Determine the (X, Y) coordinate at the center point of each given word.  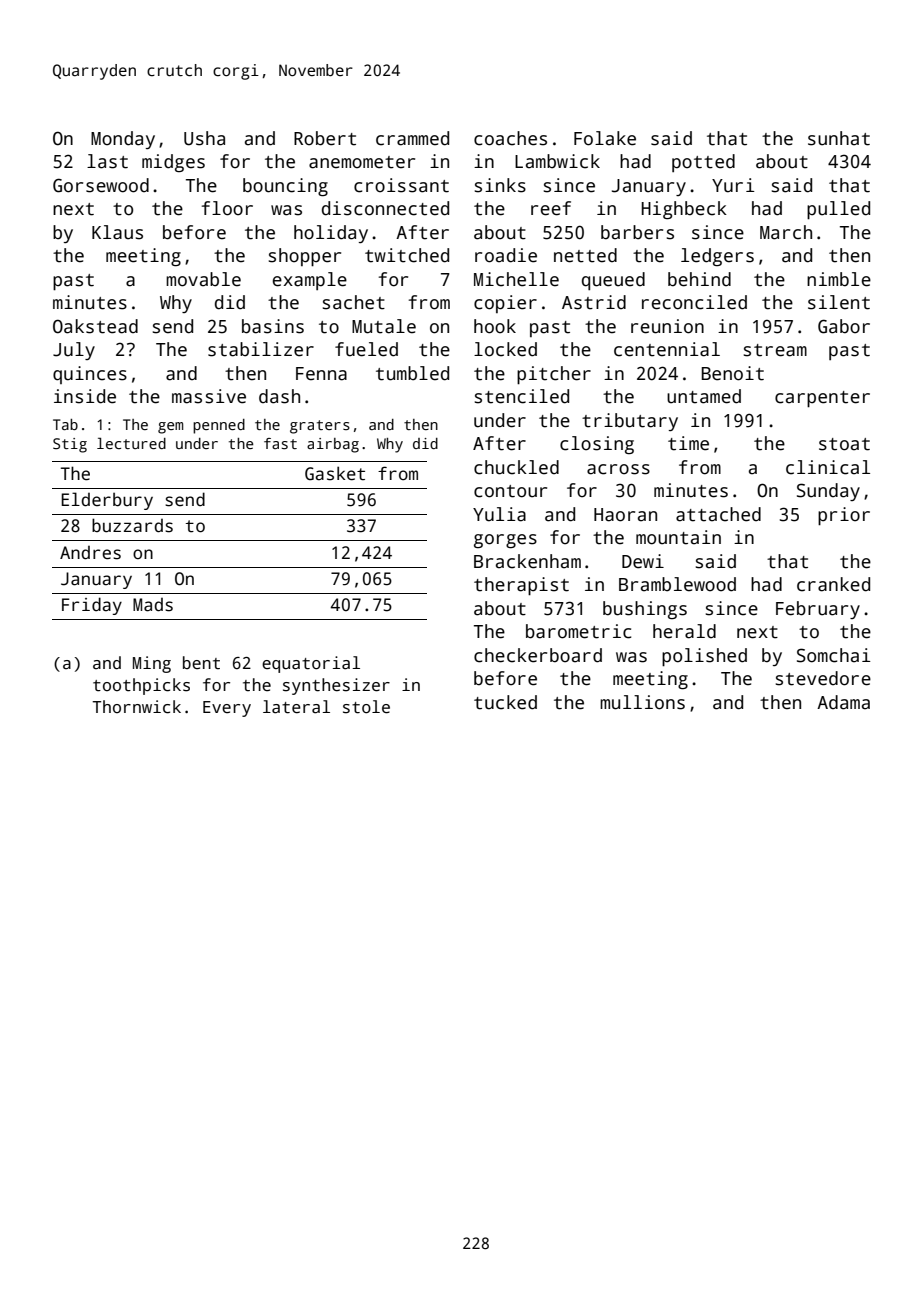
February (818, 610)
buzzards (132, 525)
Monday (123, 140)
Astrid (594, 302)
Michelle (516, 279)
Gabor (844, 326)
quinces (90, 375)
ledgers (717, 257)
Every (227, 709)
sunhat (839, 138)
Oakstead (95, 326)
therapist (521, 586)
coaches (510, 138)
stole (366, 707)
